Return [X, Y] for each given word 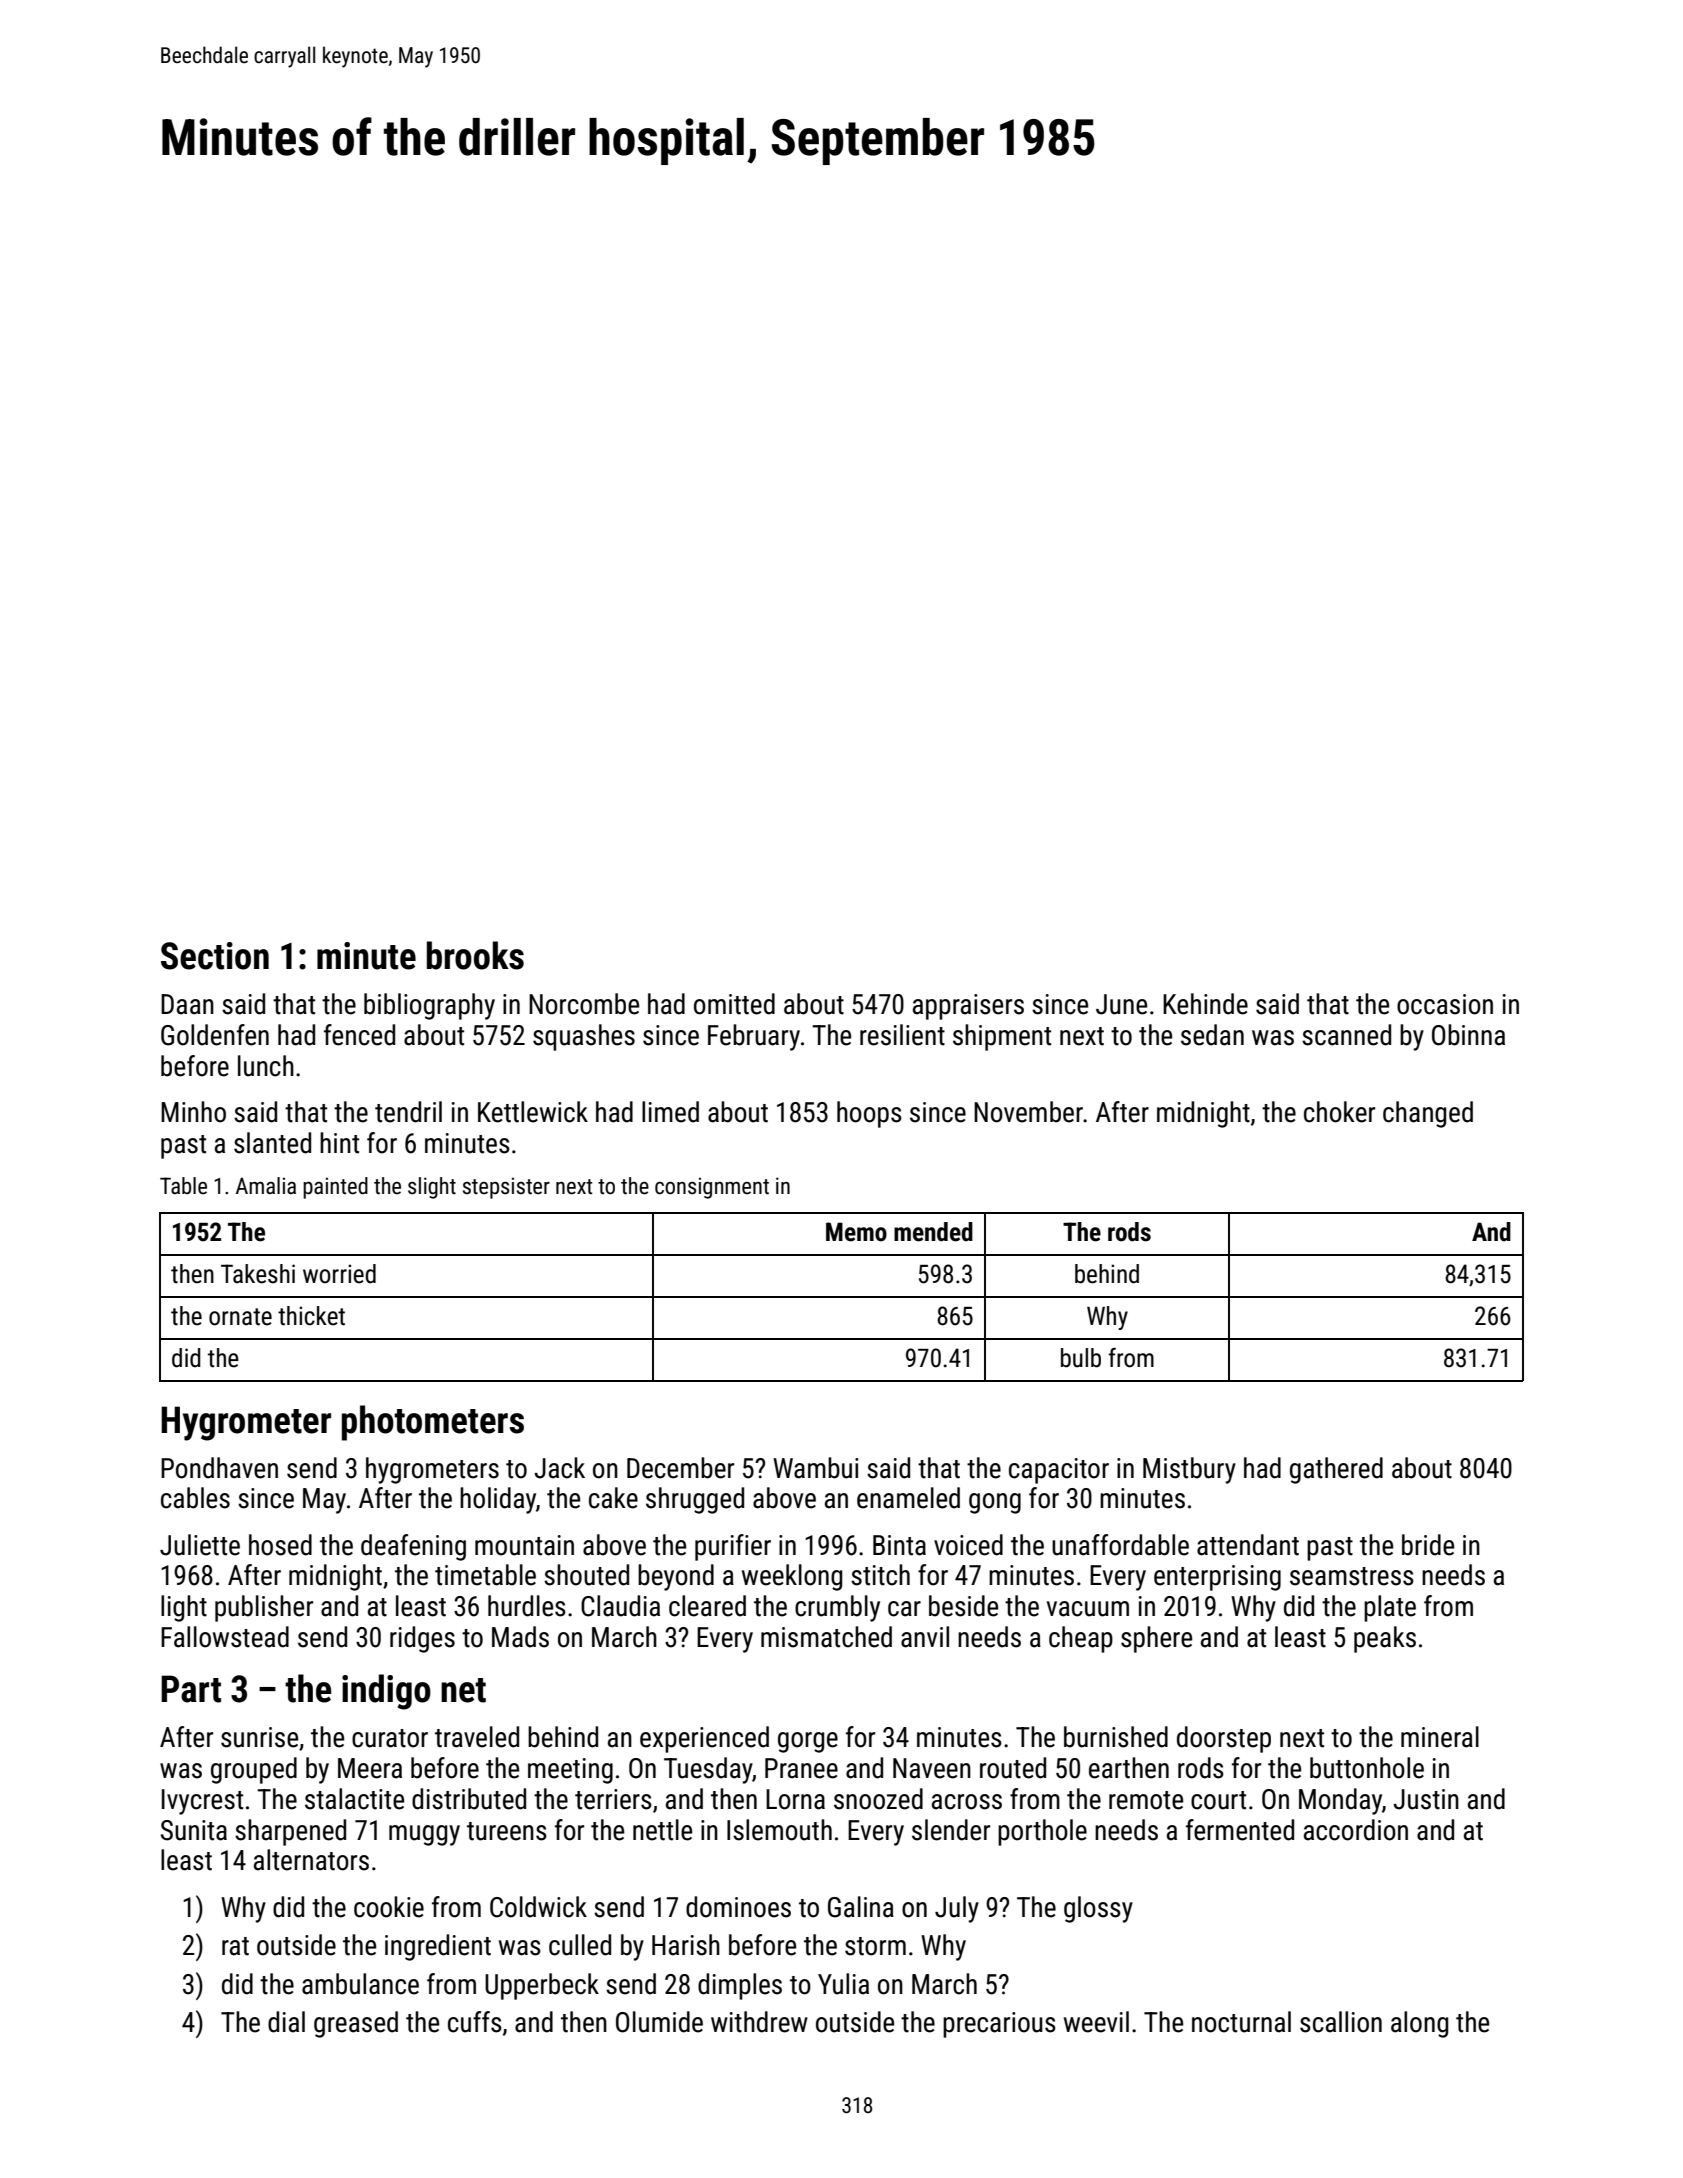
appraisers [968, 1007]
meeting [570, 1771]
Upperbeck [542, 1986]
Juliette [200, 1545]
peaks [1385, 1639]
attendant [1248, 1545]
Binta [899, 1545]
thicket [311, 1316]
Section [215, 956]
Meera [370, 1768]
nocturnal [1241, 2022]
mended [933, 1232]
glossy [1098, 1909]
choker [1339, 1112]
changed [1428, 1114]
